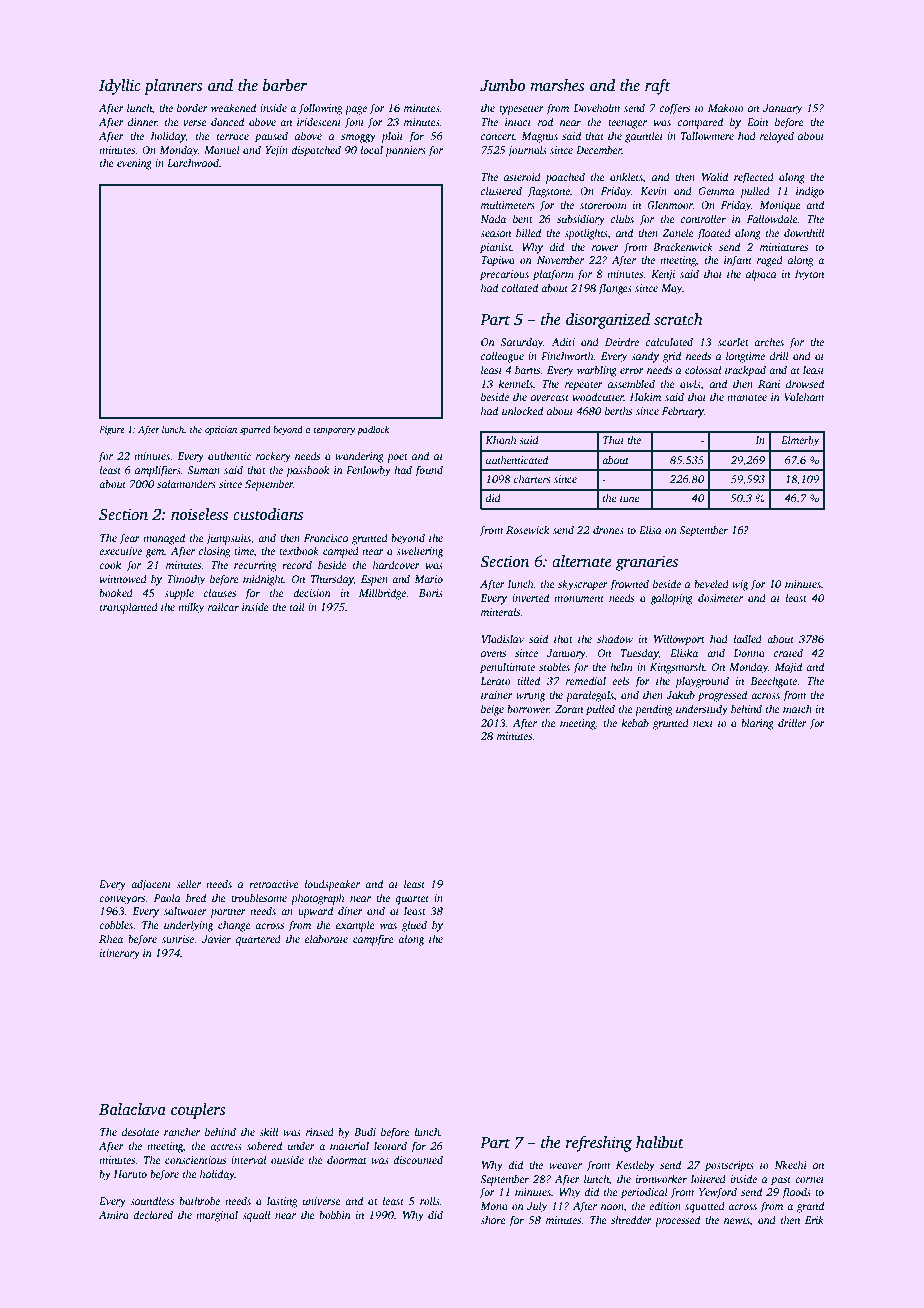 This screenshot has height=1308, width=924. Describe the element at coordinates (660, 1142) in the screenshot. I see `halibut` at that location.
